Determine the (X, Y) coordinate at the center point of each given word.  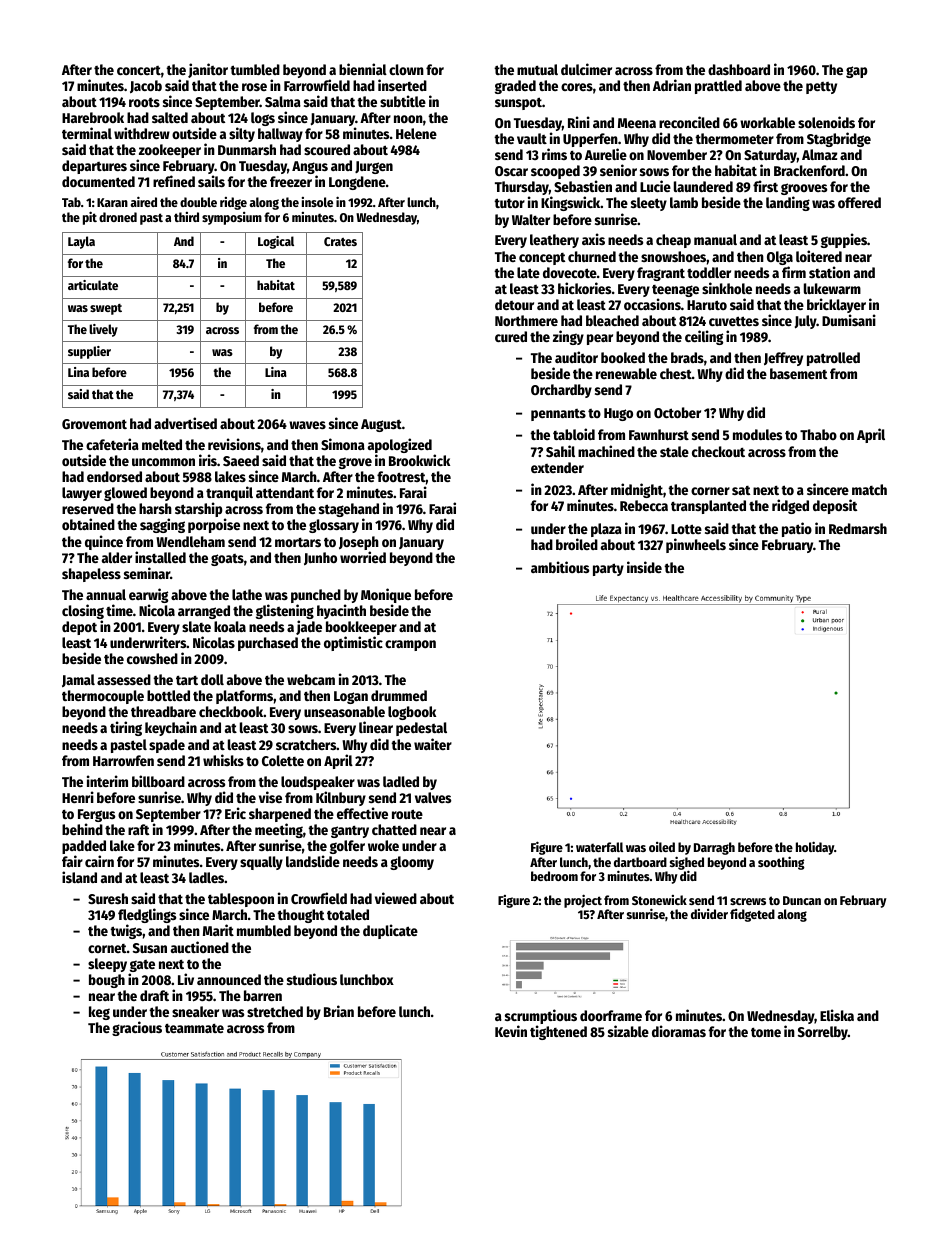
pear (600, 339)
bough (107, 981)
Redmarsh (858, 528)
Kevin (511, 1031)
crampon (410, 645)
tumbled (255, 69)
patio (797, 529)
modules (757, 434)
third (186, 217)
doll (212, 679)
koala (230, 626)
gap (857, 72)
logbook (412, 713)
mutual (537, 69)
